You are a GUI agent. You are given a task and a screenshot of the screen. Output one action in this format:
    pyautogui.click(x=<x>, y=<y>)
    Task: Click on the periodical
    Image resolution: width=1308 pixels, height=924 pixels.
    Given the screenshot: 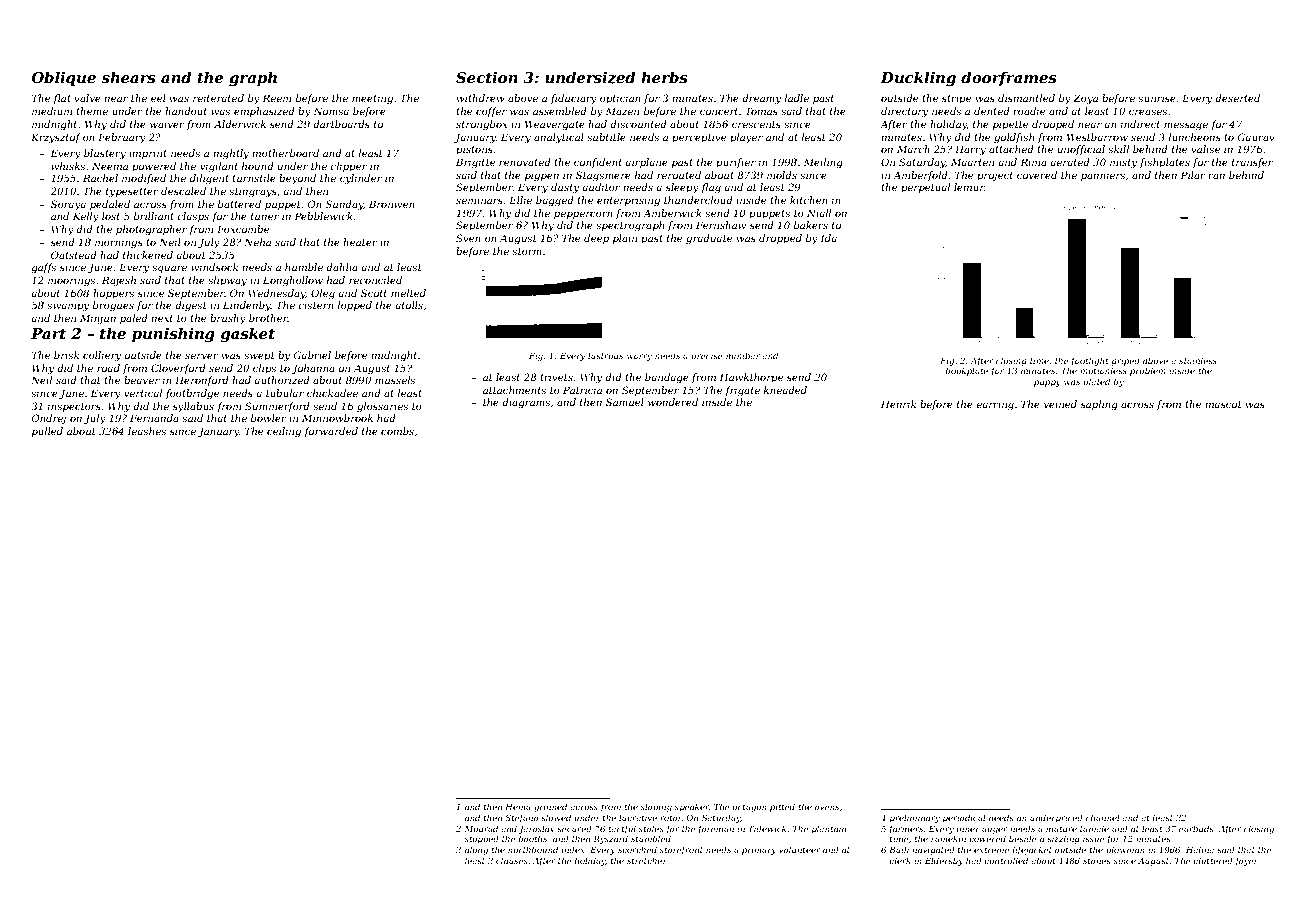 What is the action you would take?
    pyautogui.click(x=964, y=818)
